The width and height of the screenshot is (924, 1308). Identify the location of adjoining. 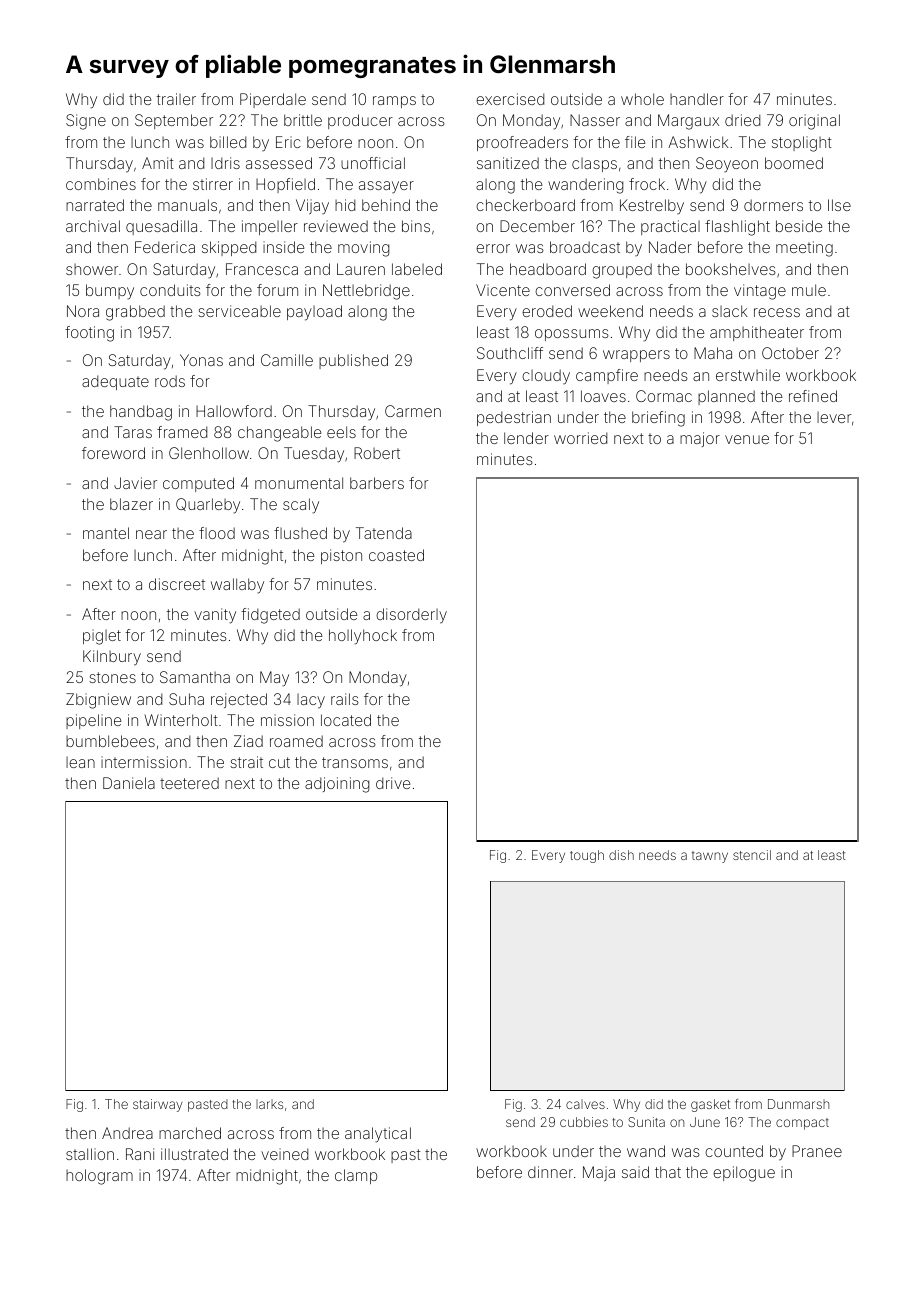
(337, 785).
